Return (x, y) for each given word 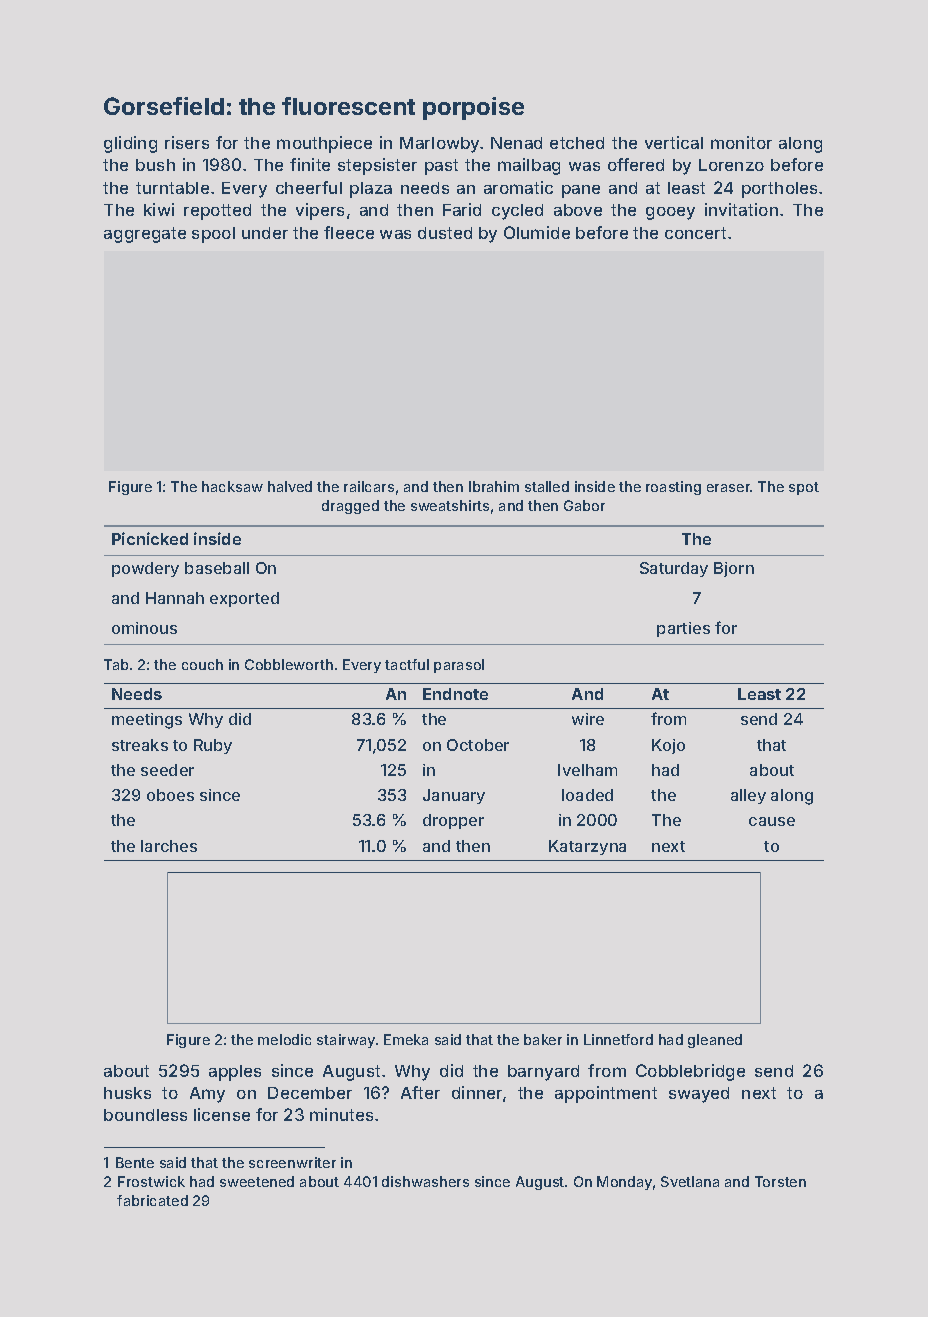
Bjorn (734, 569)
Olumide (537, 232)
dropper (453, 821)
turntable (172, 188)
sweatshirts (450, 505)
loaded (587, 795)
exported (244, 599)
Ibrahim (494, 486)
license (222, 1114)
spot (804, 488)
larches (169, 846)
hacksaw (232, 486)
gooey (670, 213)
